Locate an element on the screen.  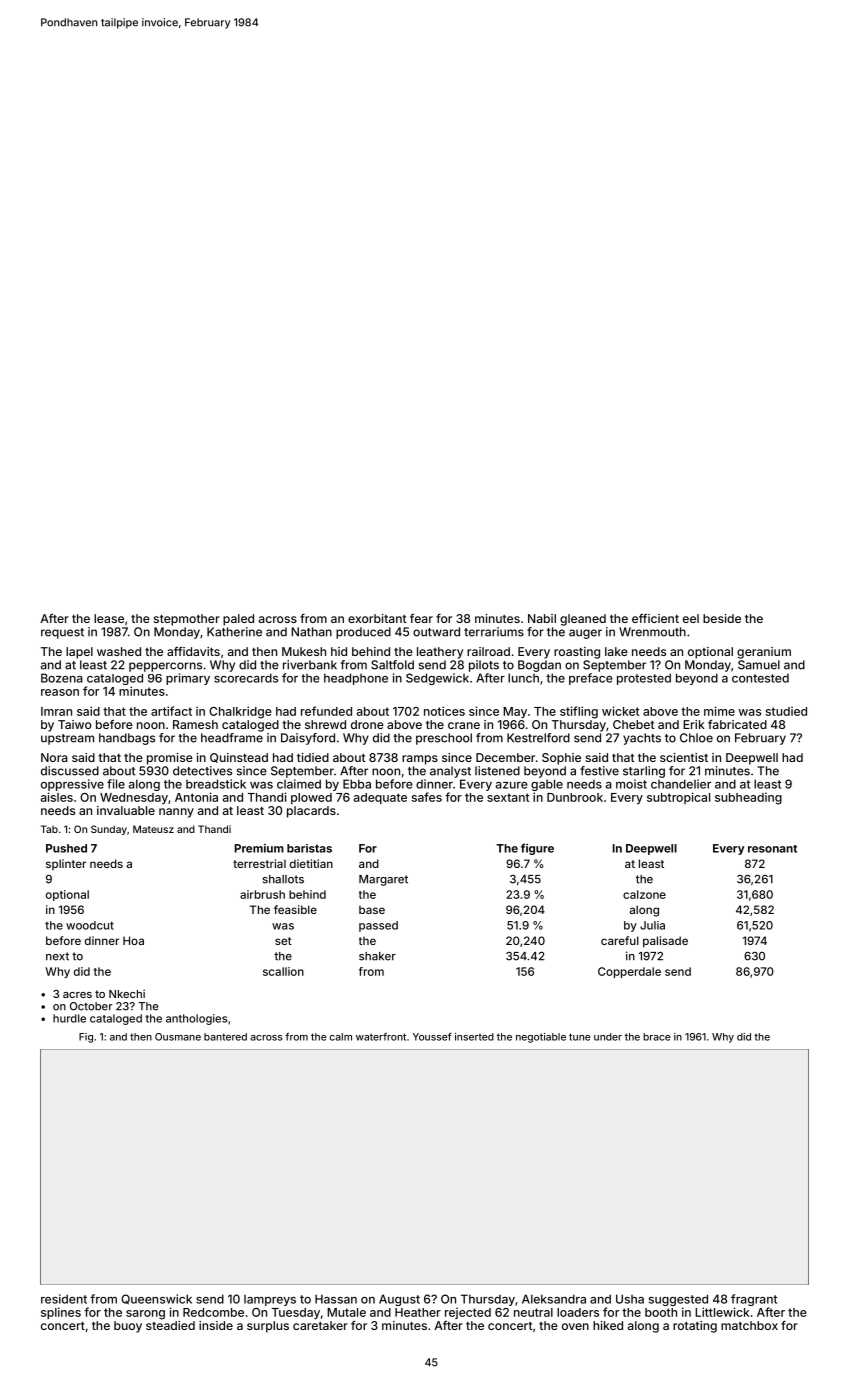
suggested is located at coordinates (678, 1300).
